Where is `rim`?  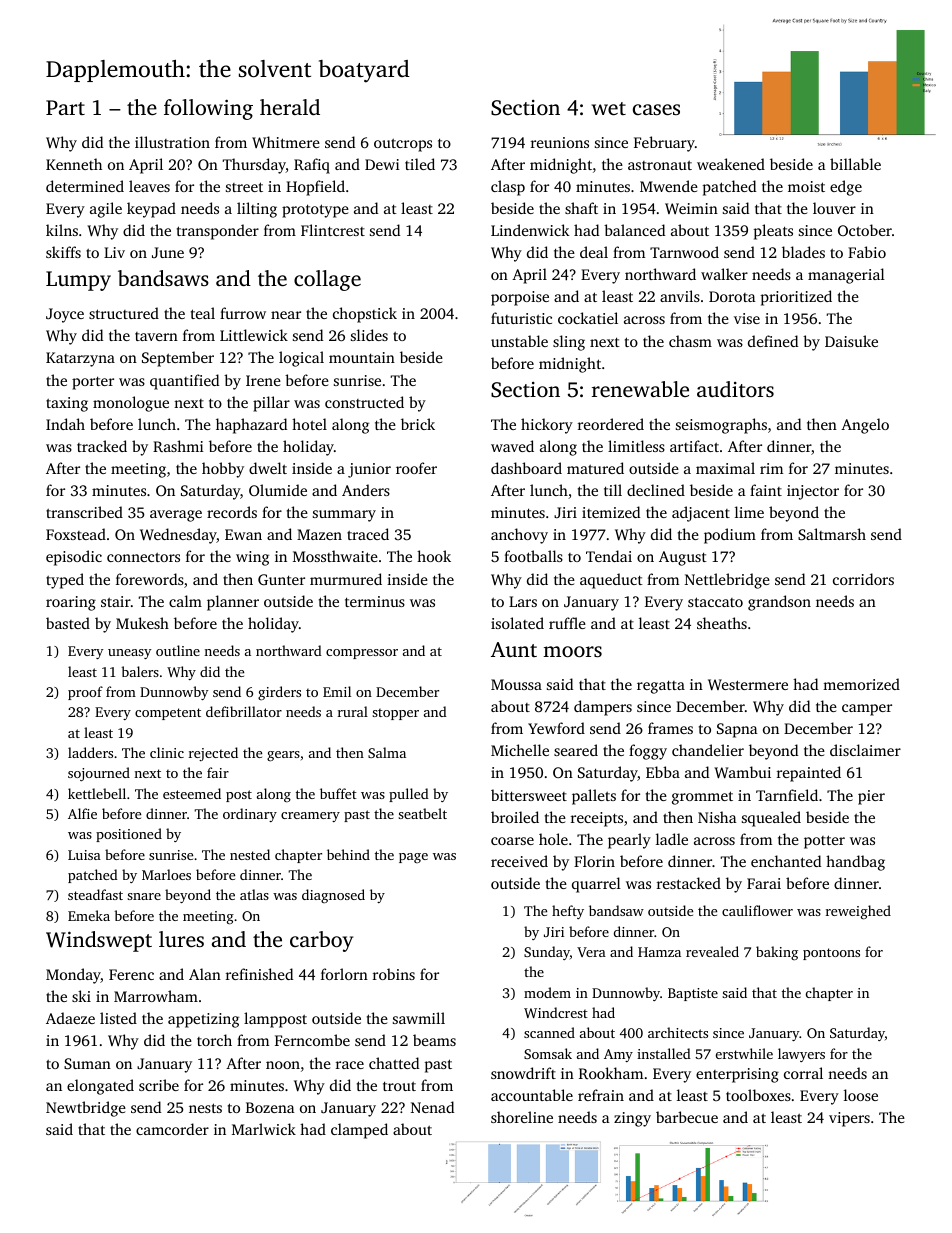 rim is located at coordinates (771, 468).
